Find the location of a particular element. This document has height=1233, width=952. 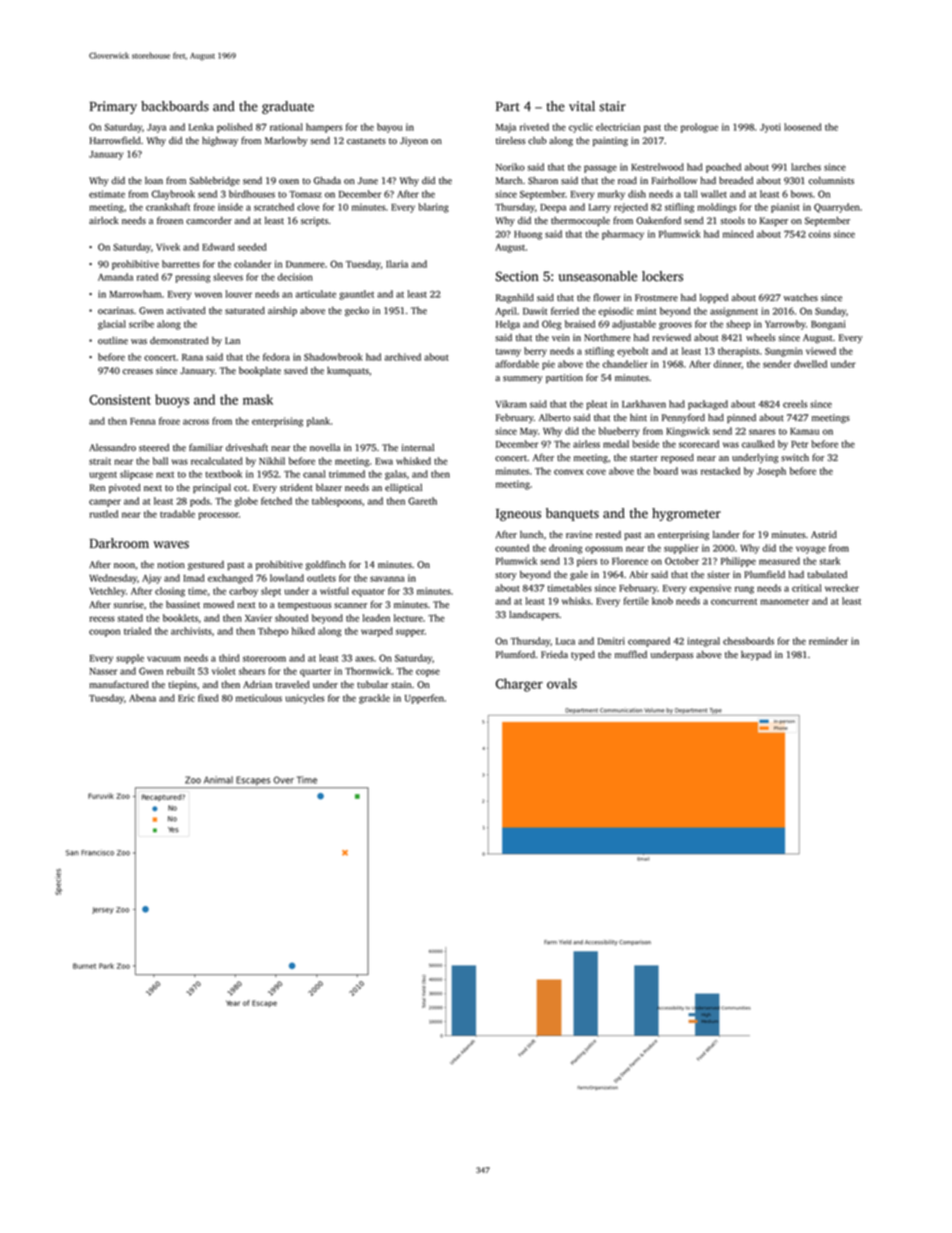

Frostmere is located at coordinates (656, 297).
